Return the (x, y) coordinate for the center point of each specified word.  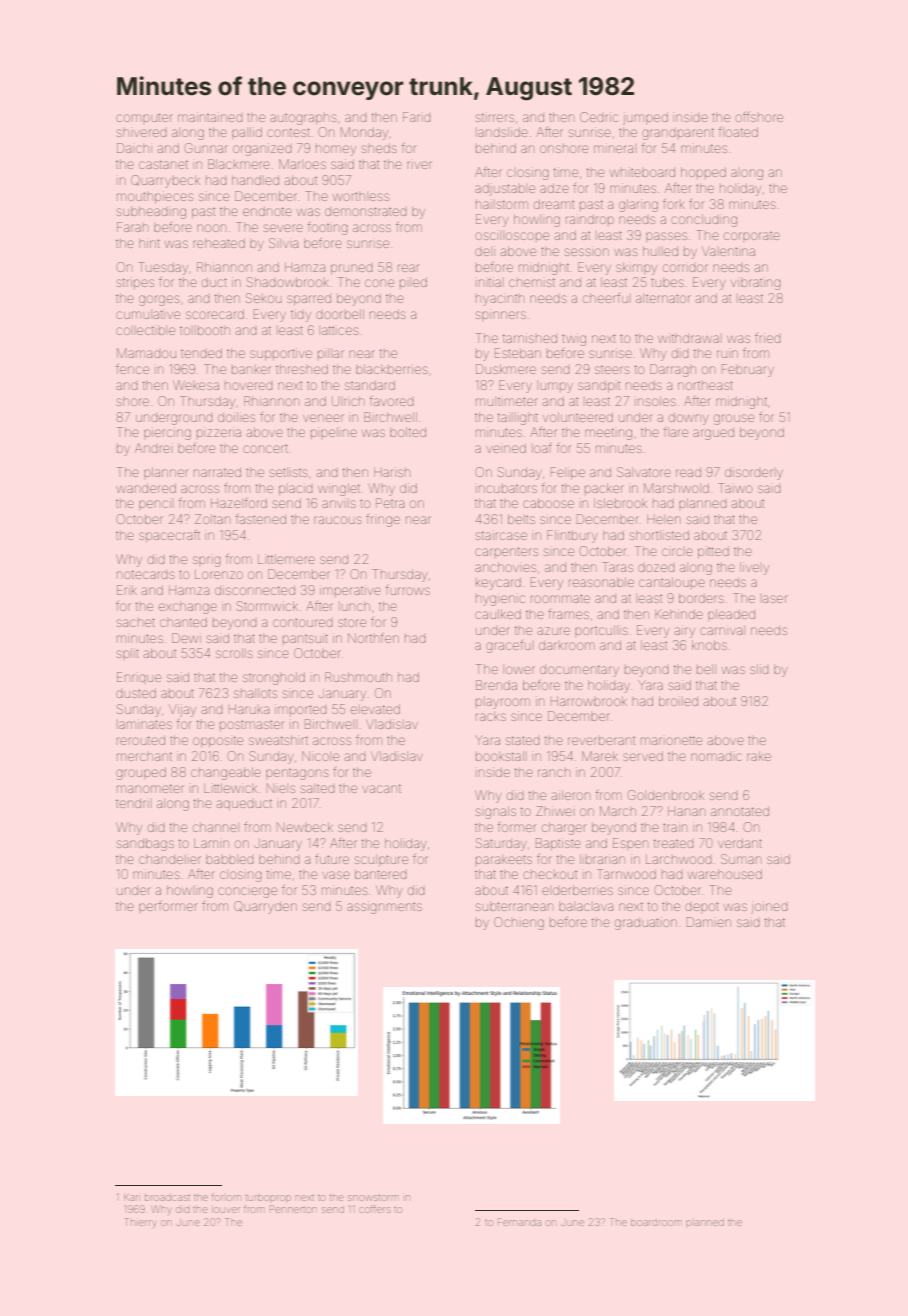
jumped (645, 118)
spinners (501, 316)
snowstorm (373, 1198)
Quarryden (265, 907)
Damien (709, 922)
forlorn (226, 1197)
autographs (303, 119)
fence (132, 369)
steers (612, 370)
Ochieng (519, 923)
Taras (617, 567)
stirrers (495, 117)
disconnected (255, 590)
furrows (408, 590)
